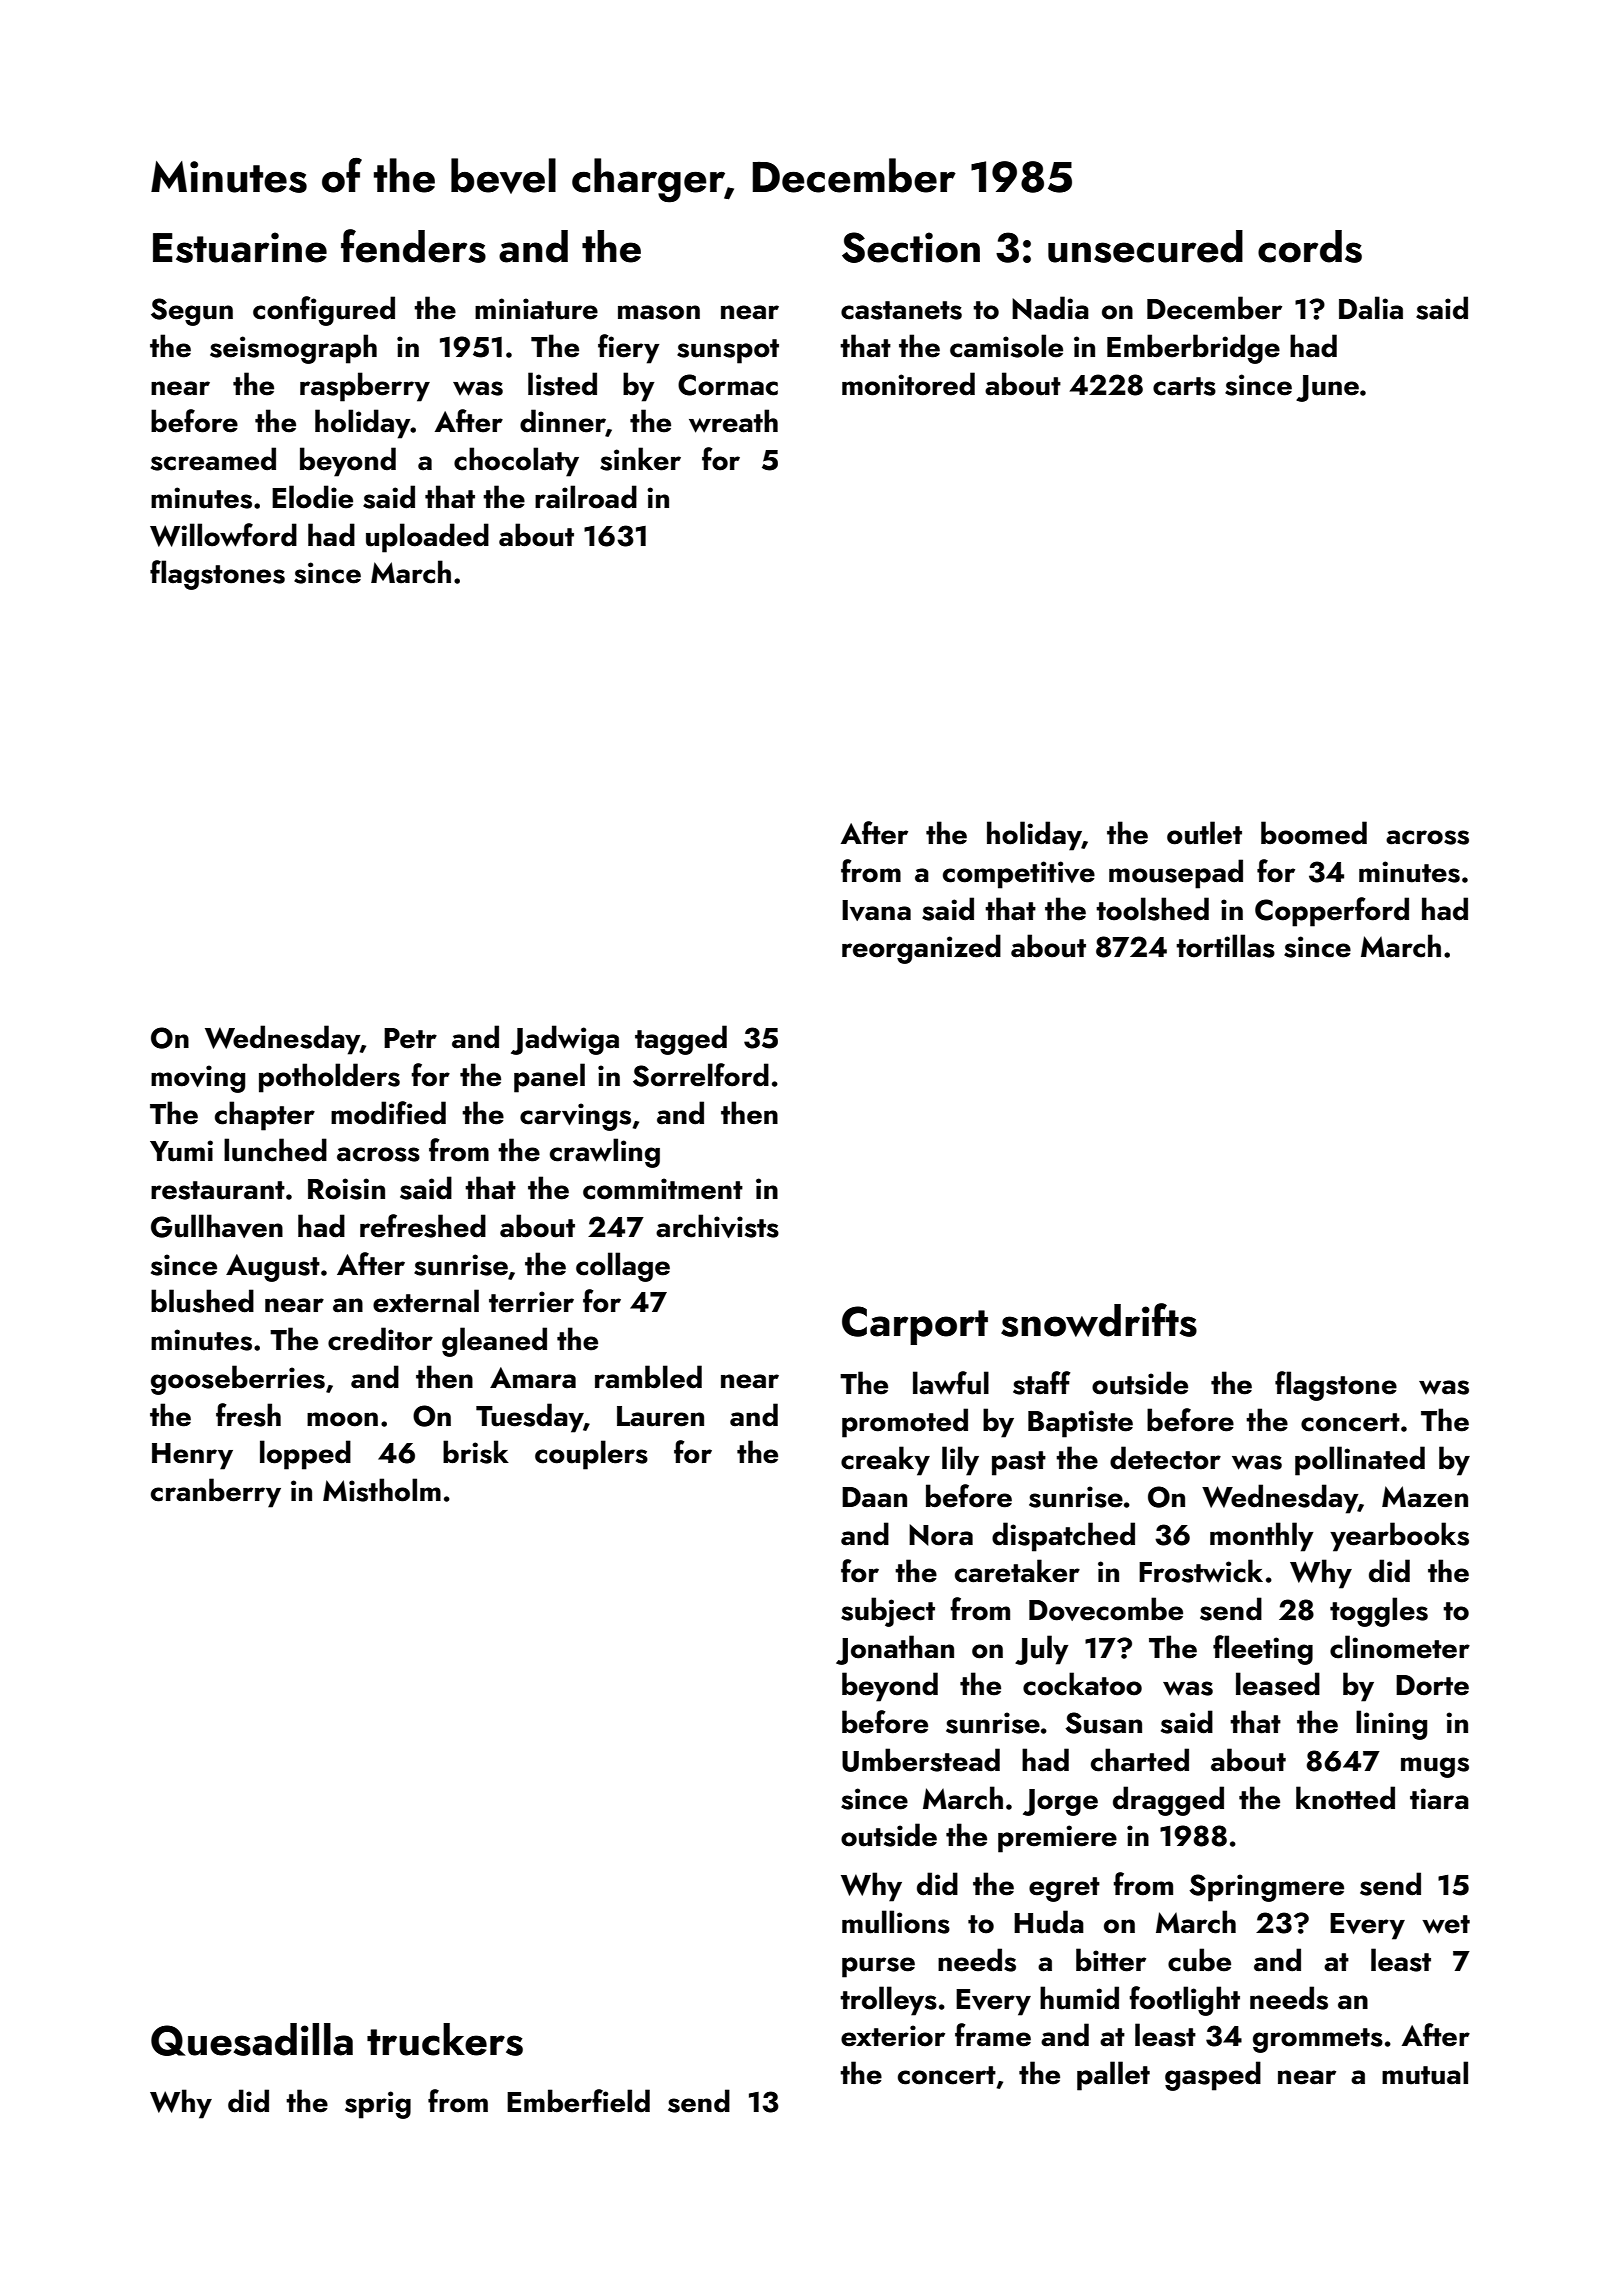  I want to click on Umberstead, so click(921, 1760).
